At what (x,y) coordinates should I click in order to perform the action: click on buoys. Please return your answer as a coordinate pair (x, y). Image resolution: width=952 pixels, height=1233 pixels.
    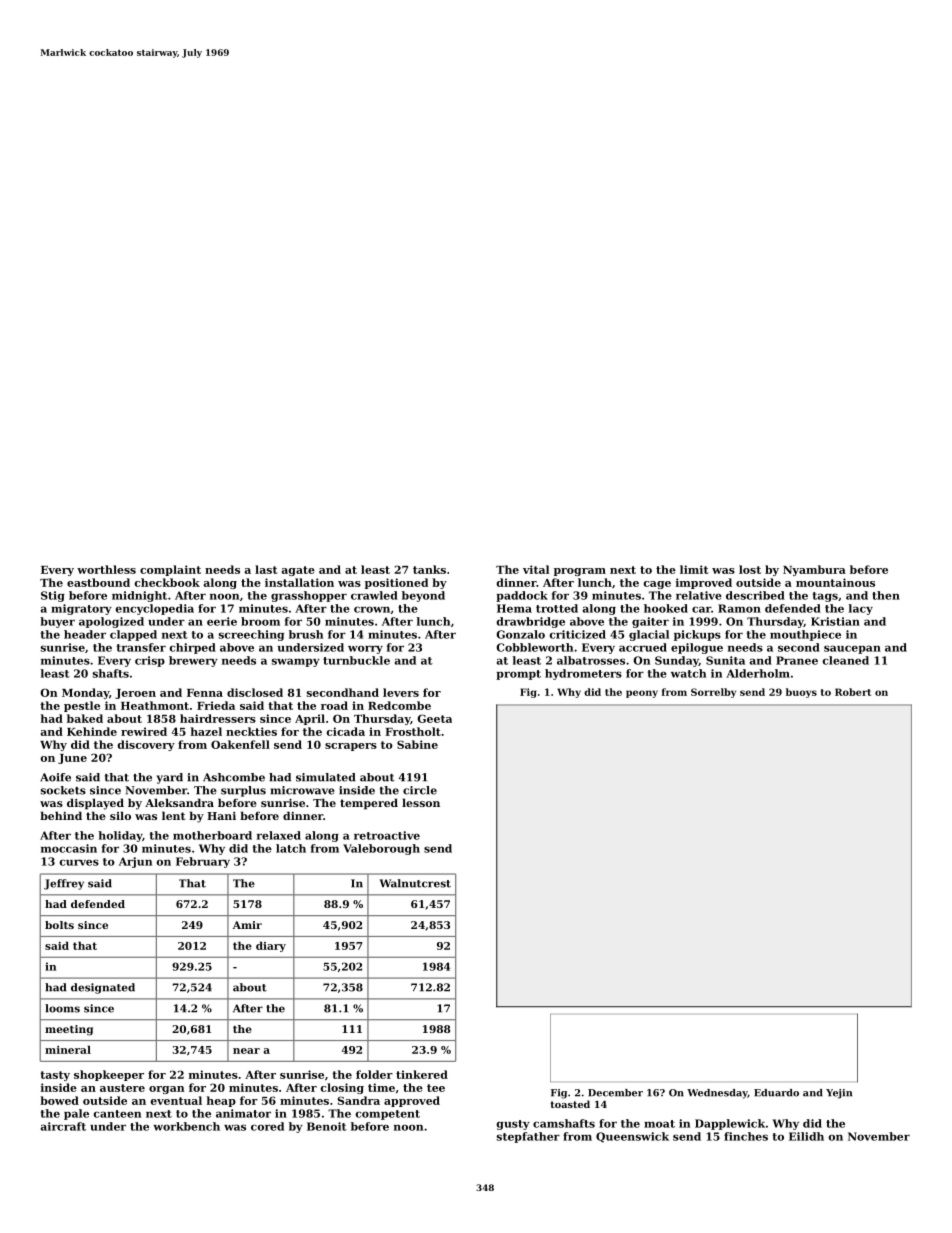
    Looking at the image, I should click on (801, 693).
